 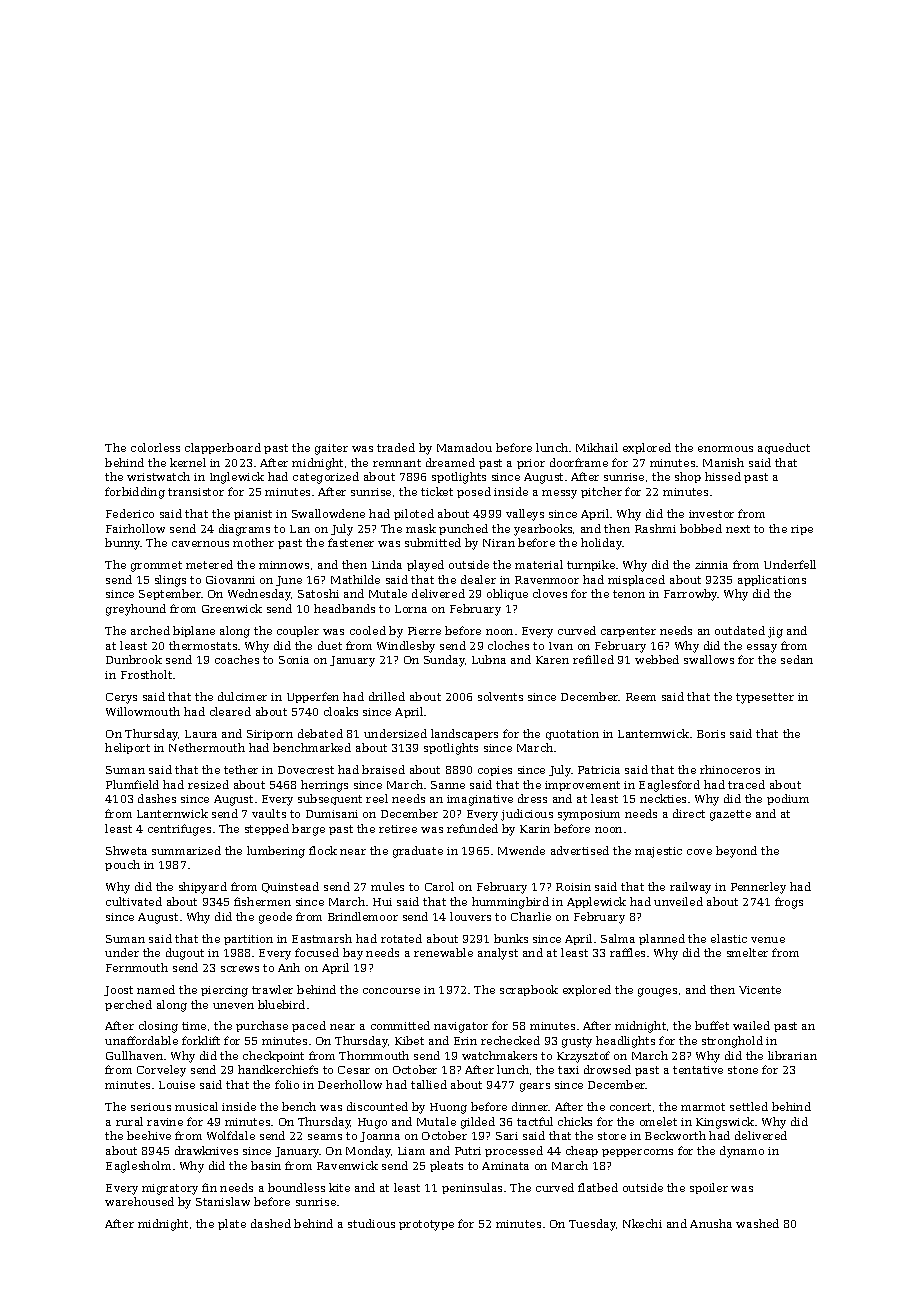 What do you see at coordinates (597, 447) in the document?
I see `Mikhail` at bounding box center [597, 447].
